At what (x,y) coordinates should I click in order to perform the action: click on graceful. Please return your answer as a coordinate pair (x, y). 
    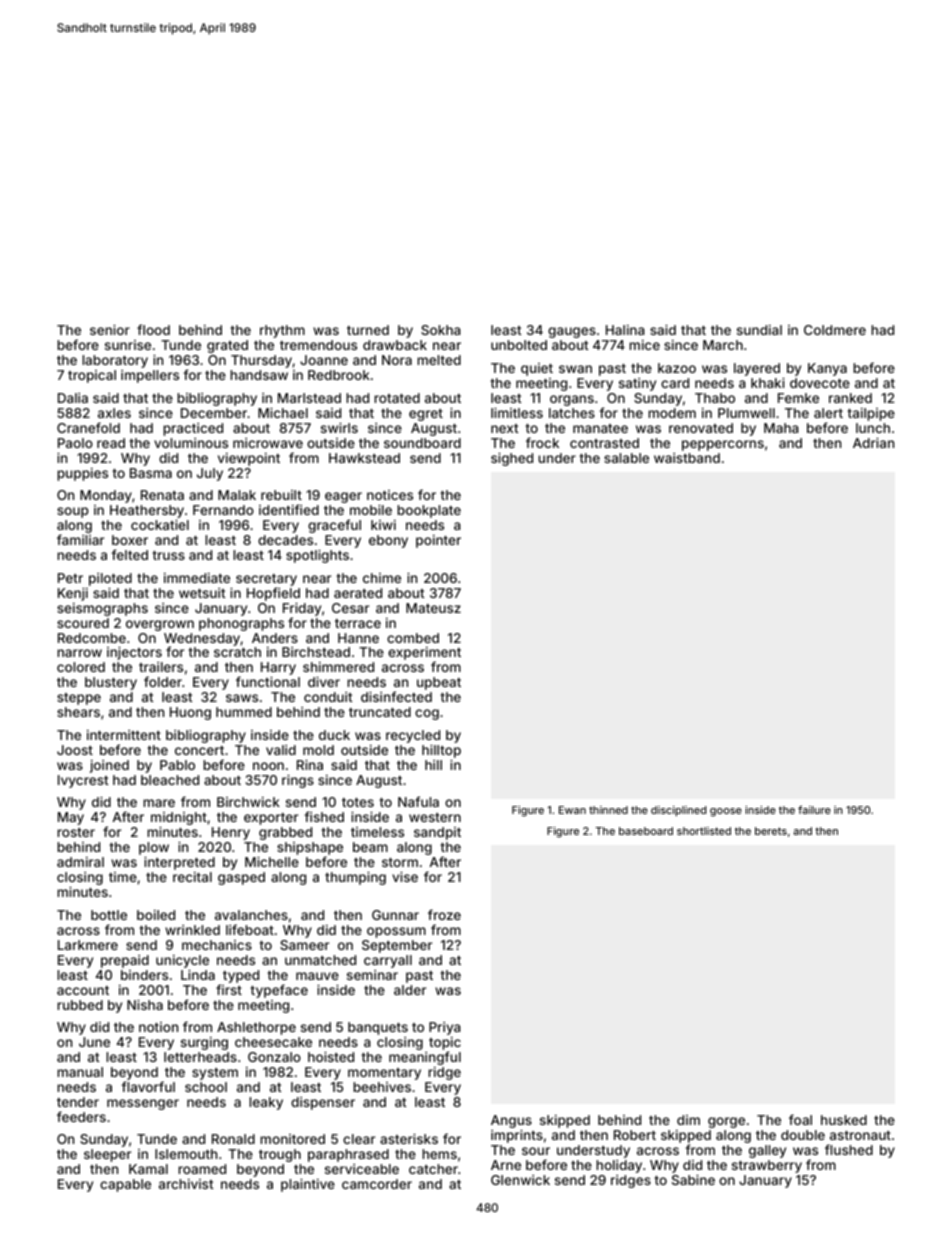
    Looking at the image, I should click on (334, 526).
